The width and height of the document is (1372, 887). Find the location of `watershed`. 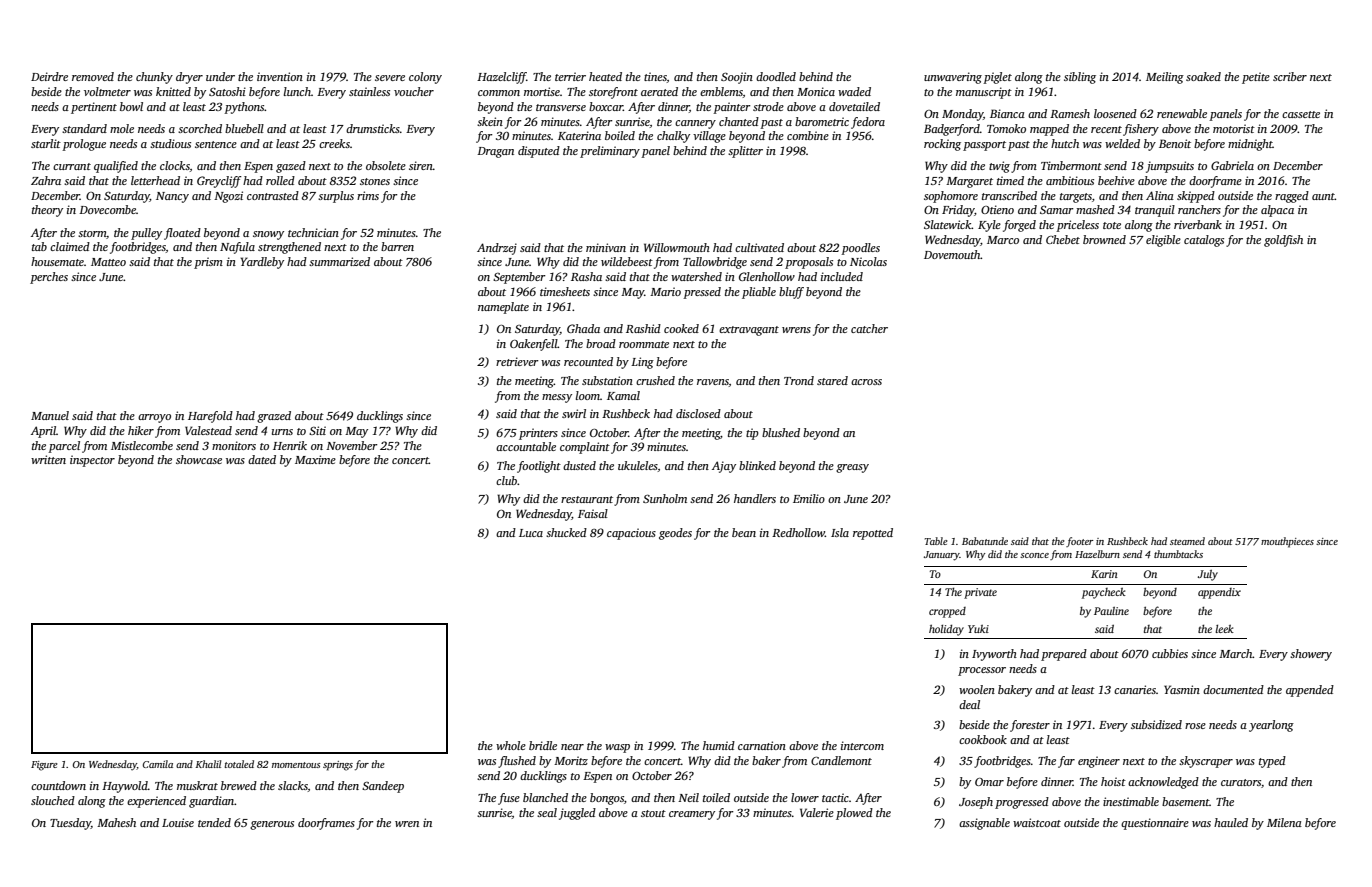

watershed is located at coordinates (696, 276).
